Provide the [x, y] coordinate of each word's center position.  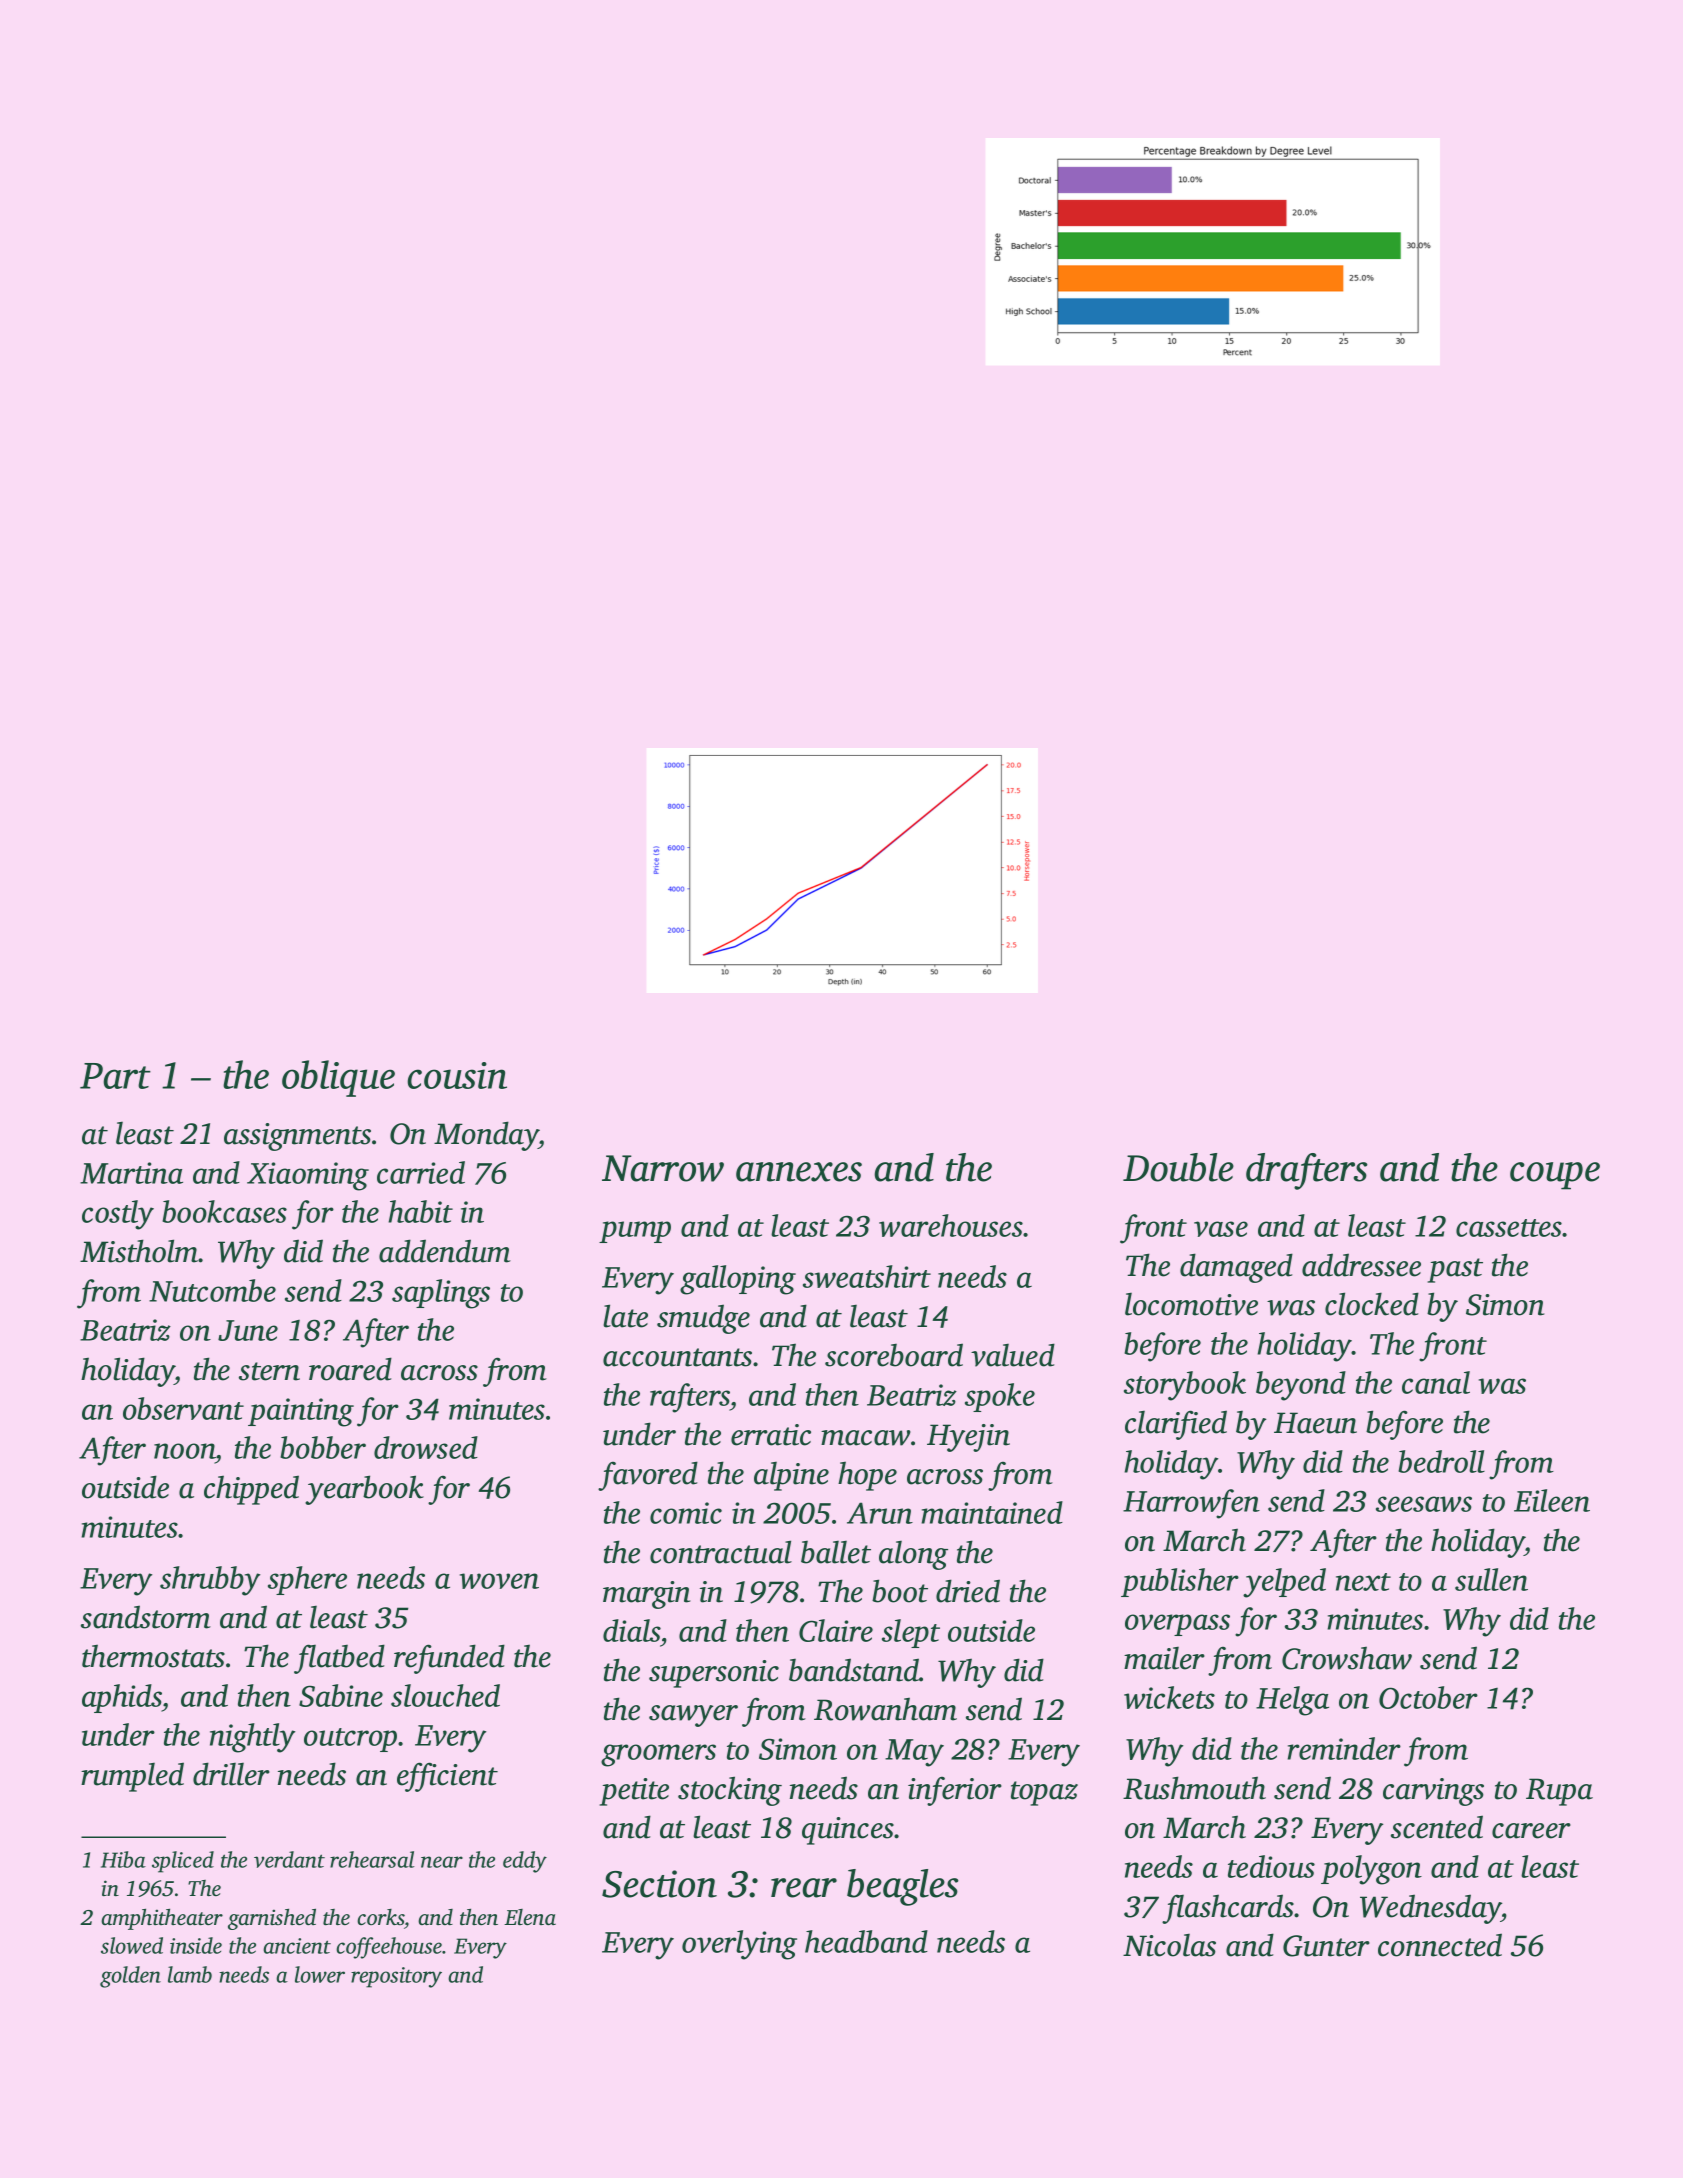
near [442, 1862]
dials [632, 1630]
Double [1178, 1167]
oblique [338, 1078]
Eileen [1552, 1500]
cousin [457, 1075]
